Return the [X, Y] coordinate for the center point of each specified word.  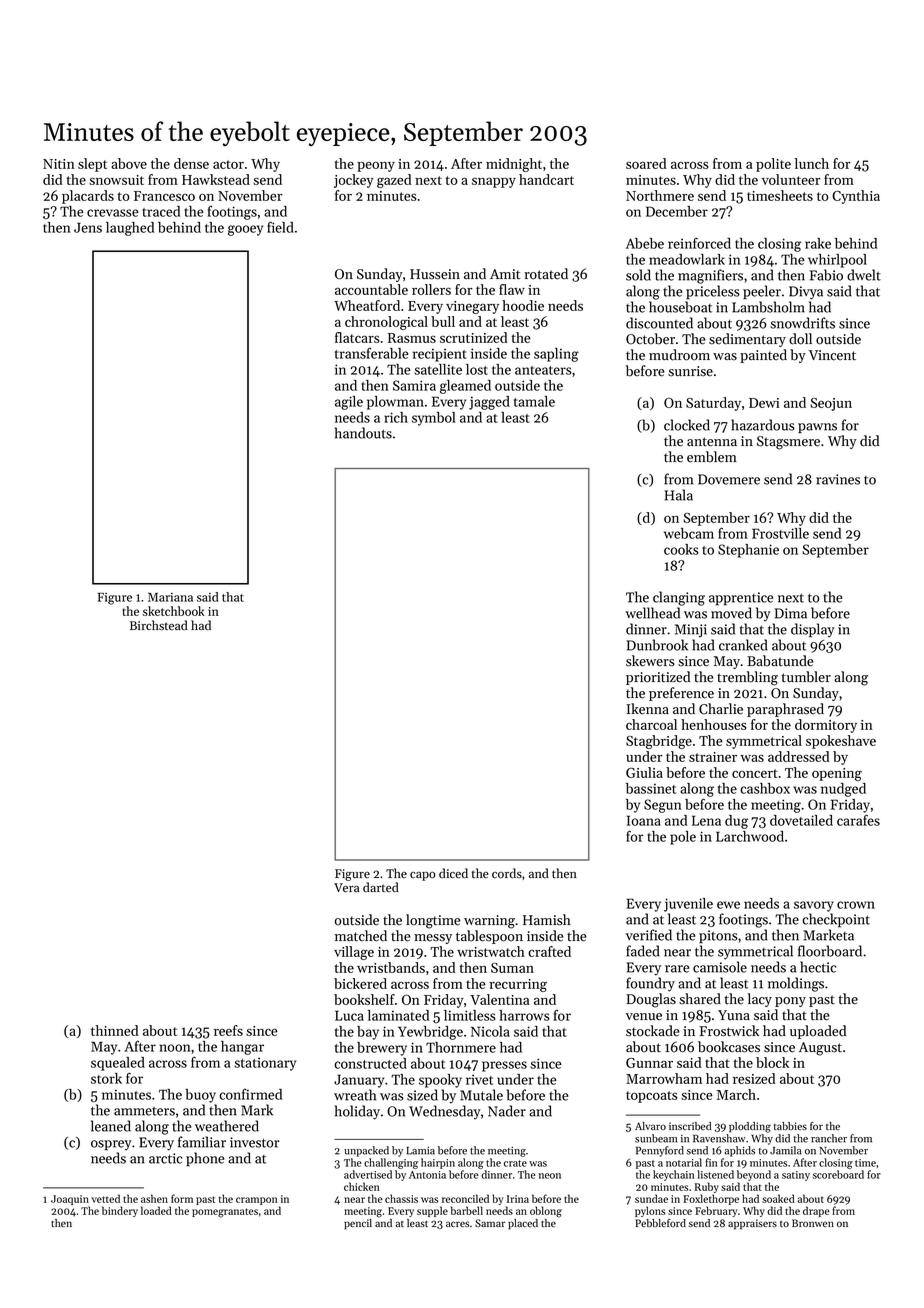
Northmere [660, 195]
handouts [363, 433]
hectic [818, 967]
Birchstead [159, 625]
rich [396, 417]
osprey [111, 1145]
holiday [357, 1112]
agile [349, 403]
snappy [494, 182]
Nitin [59, 164]
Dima [791, 613]
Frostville [780, 533]
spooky [440, 1081]
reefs [228, 1030]
